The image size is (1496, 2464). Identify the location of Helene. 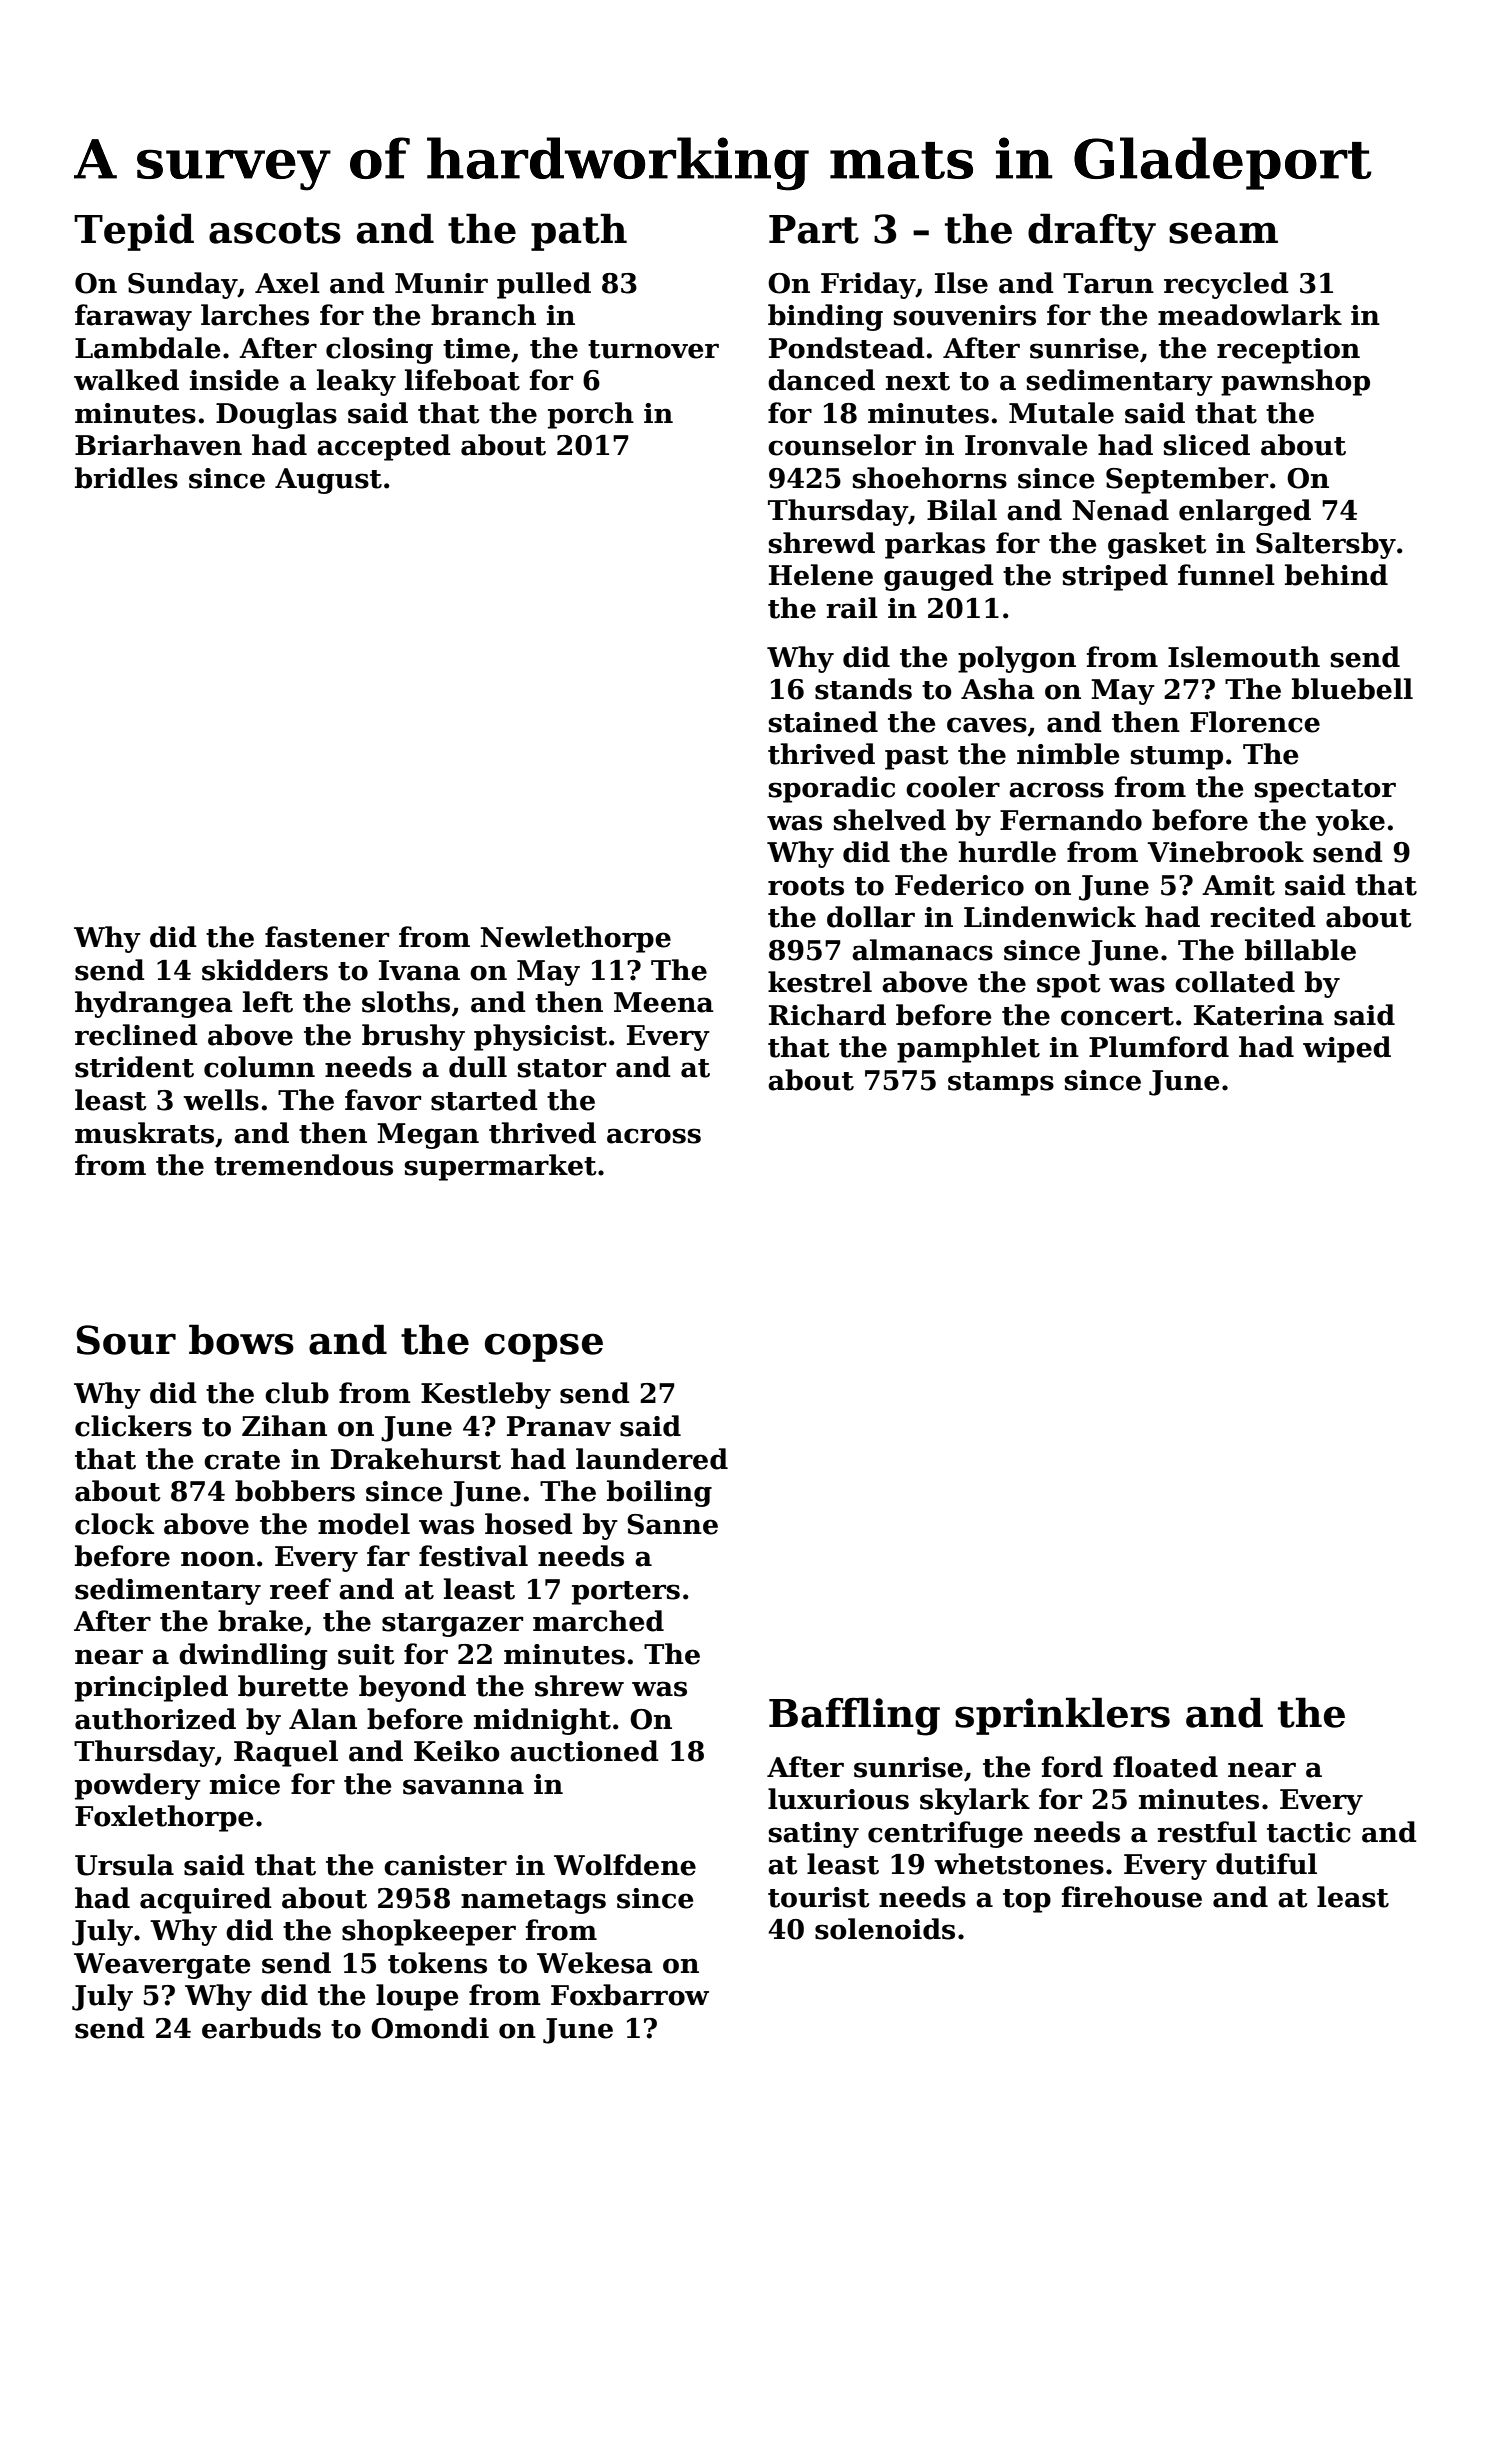
(821, 575).
